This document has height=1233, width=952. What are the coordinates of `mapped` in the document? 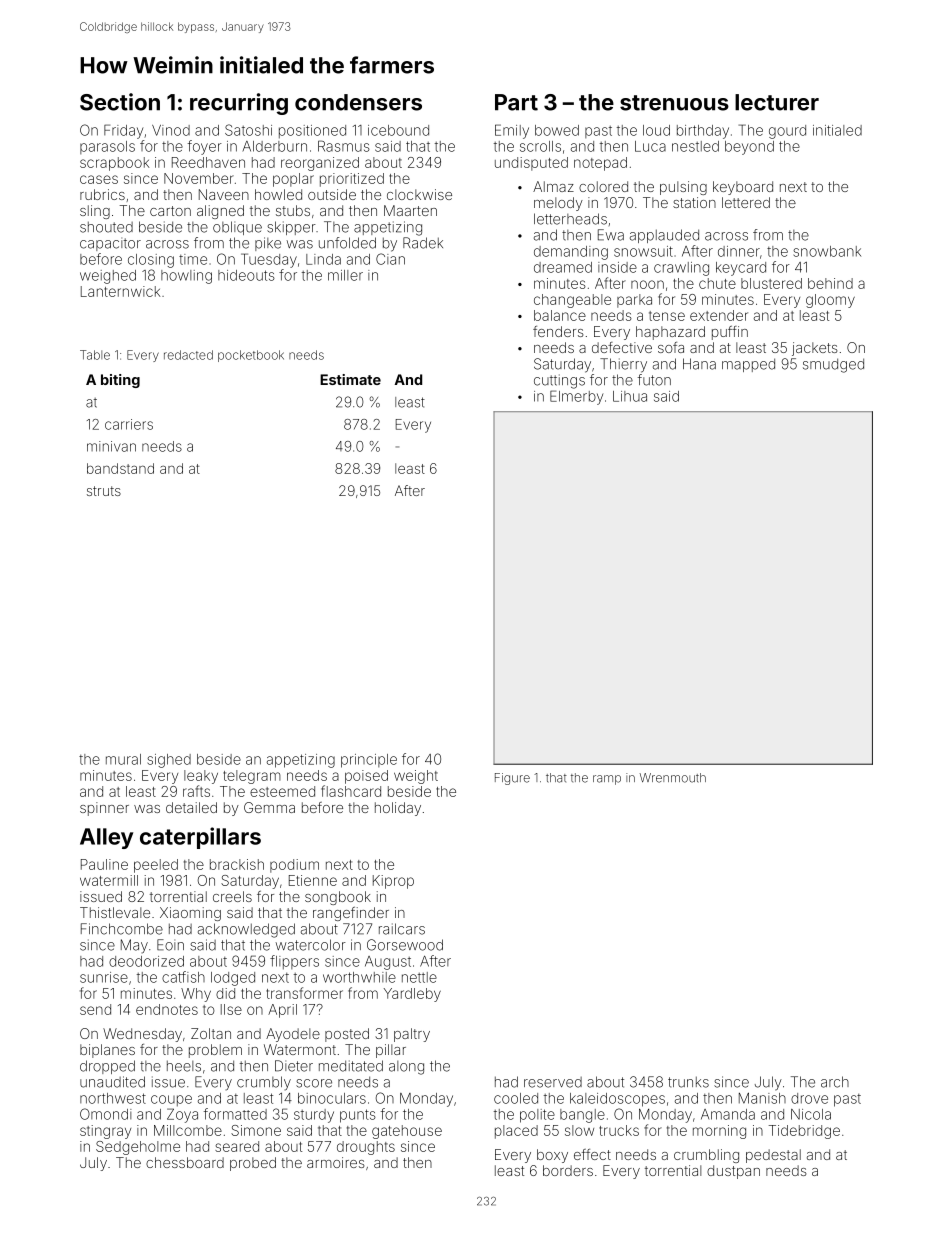 It's located at (748, 365).
